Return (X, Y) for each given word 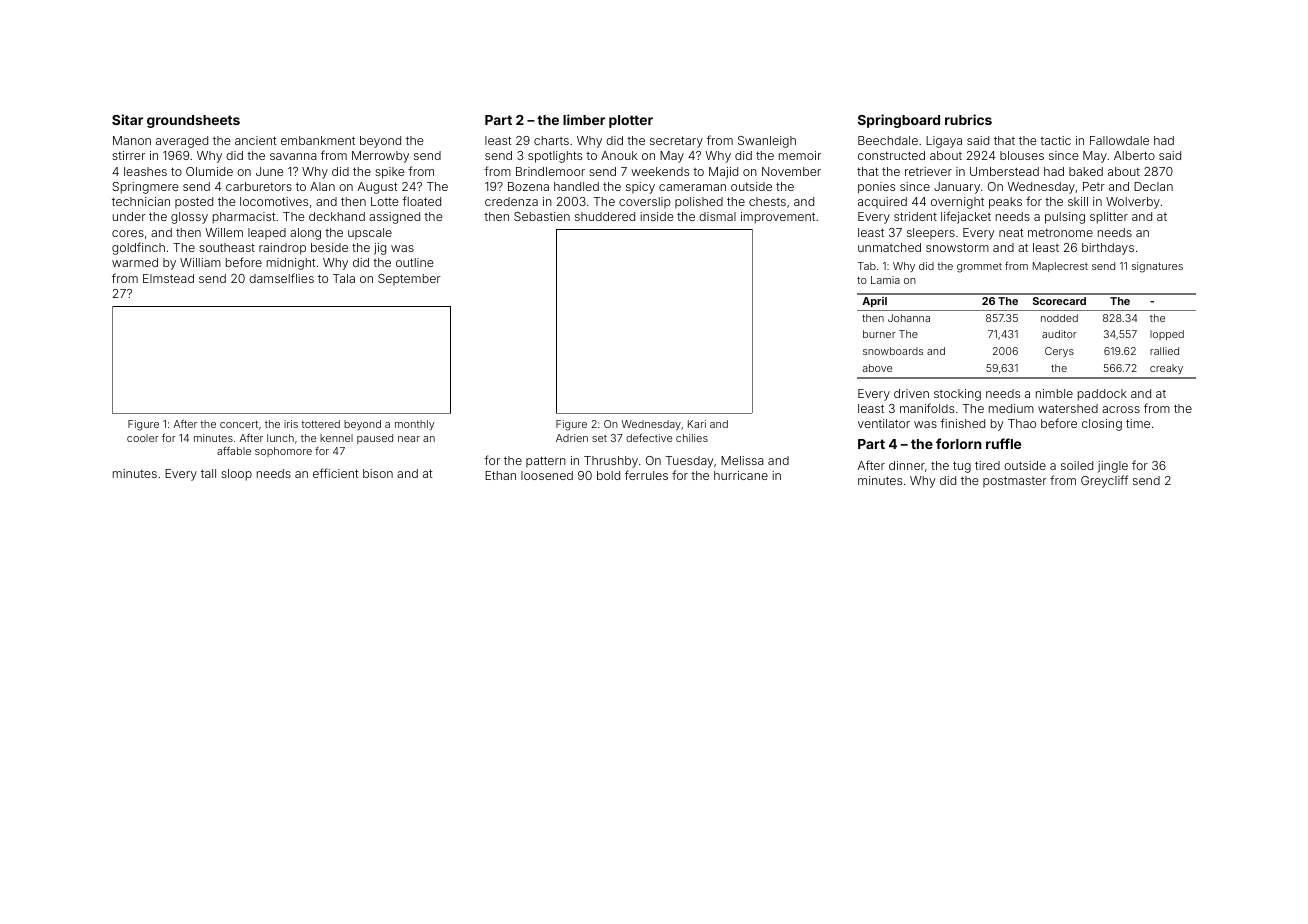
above (877, 368)
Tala (344, 278)
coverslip (645, 203)
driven (911, 393)
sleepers (931, 234)
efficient (336, 473)
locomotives (274, 201)
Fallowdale (1119, 140)
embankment (318, 140)
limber (584, 119)
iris (291, 424)
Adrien (572, 438)
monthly (415, 425)
